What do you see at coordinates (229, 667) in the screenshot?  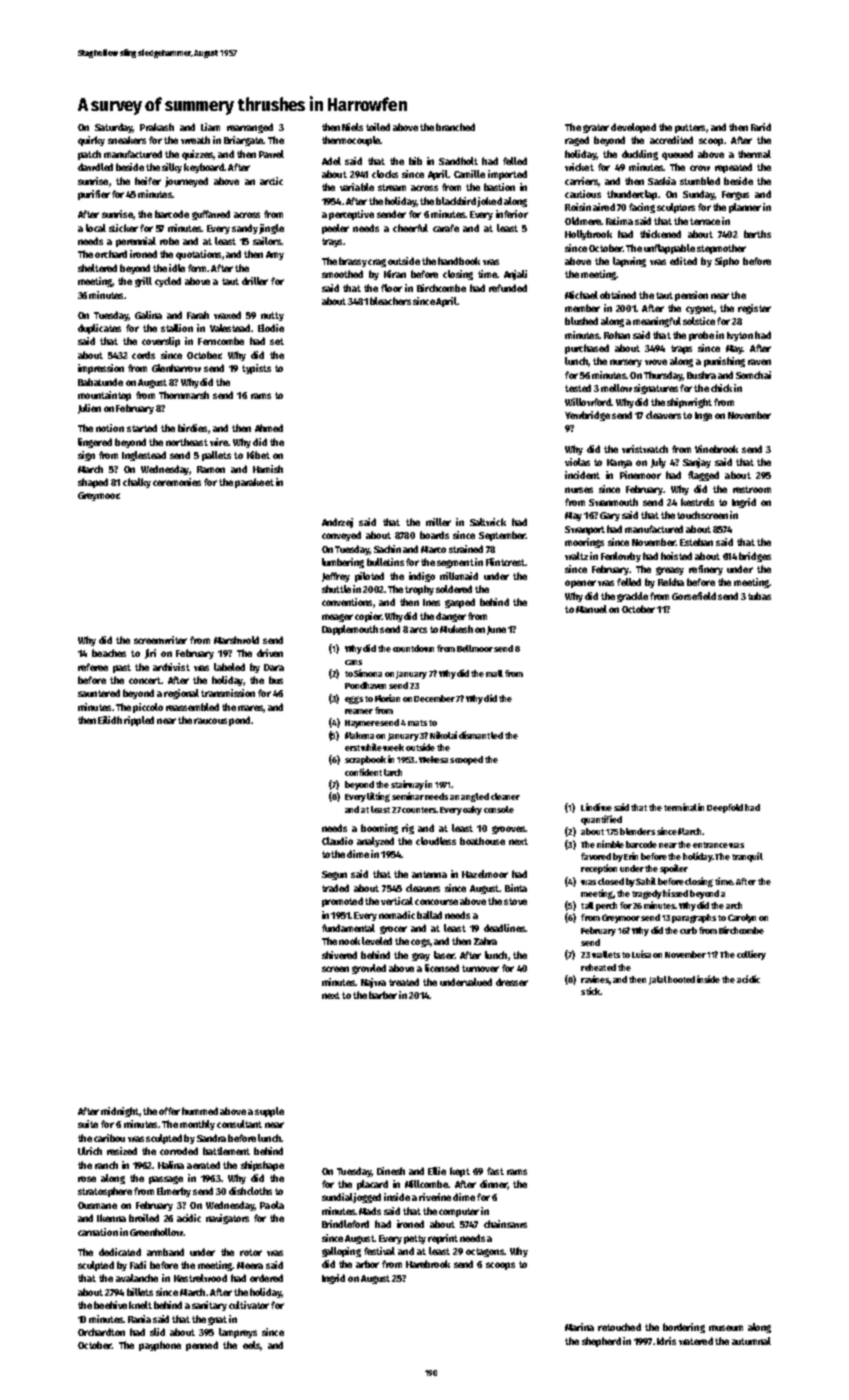 I see `labeled` at bounding box center [229, 667].
